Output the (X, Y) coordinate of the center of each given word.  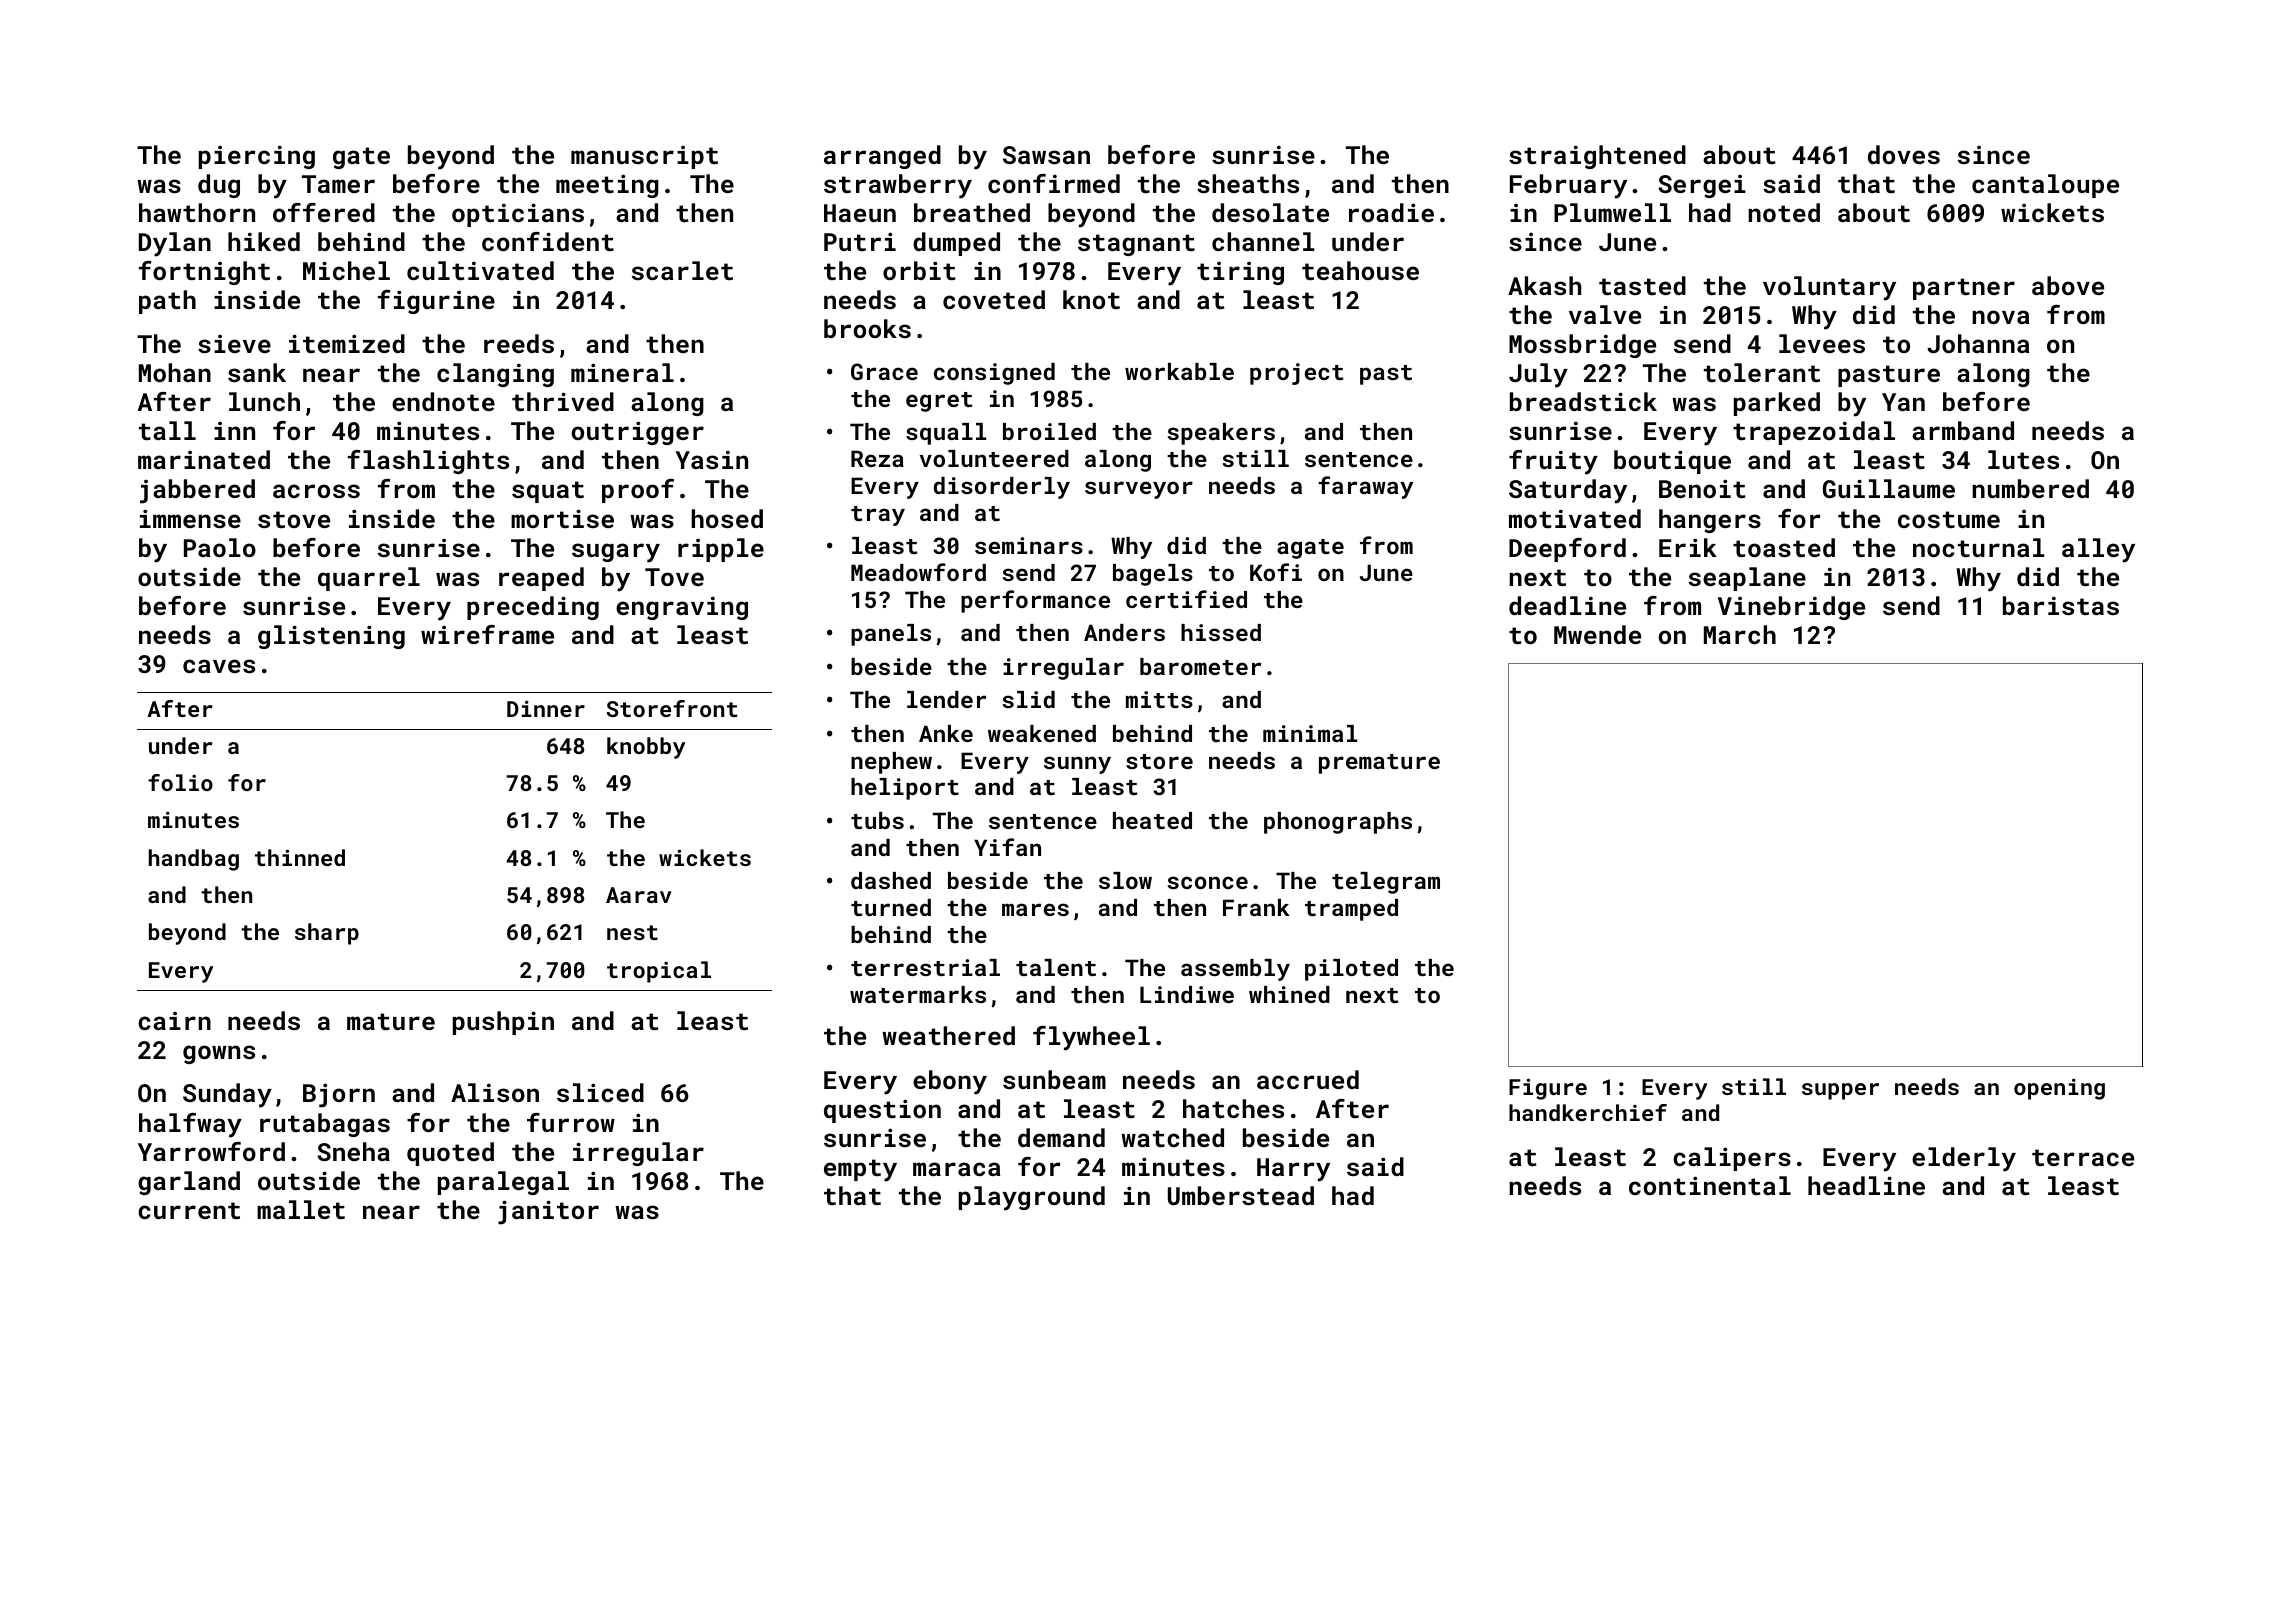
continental (1710, 1185)
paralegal (503, 1183)
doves (1904, 154)
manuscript (644, 157)
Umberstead (1241, 1195)
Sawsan (1046, 155)
